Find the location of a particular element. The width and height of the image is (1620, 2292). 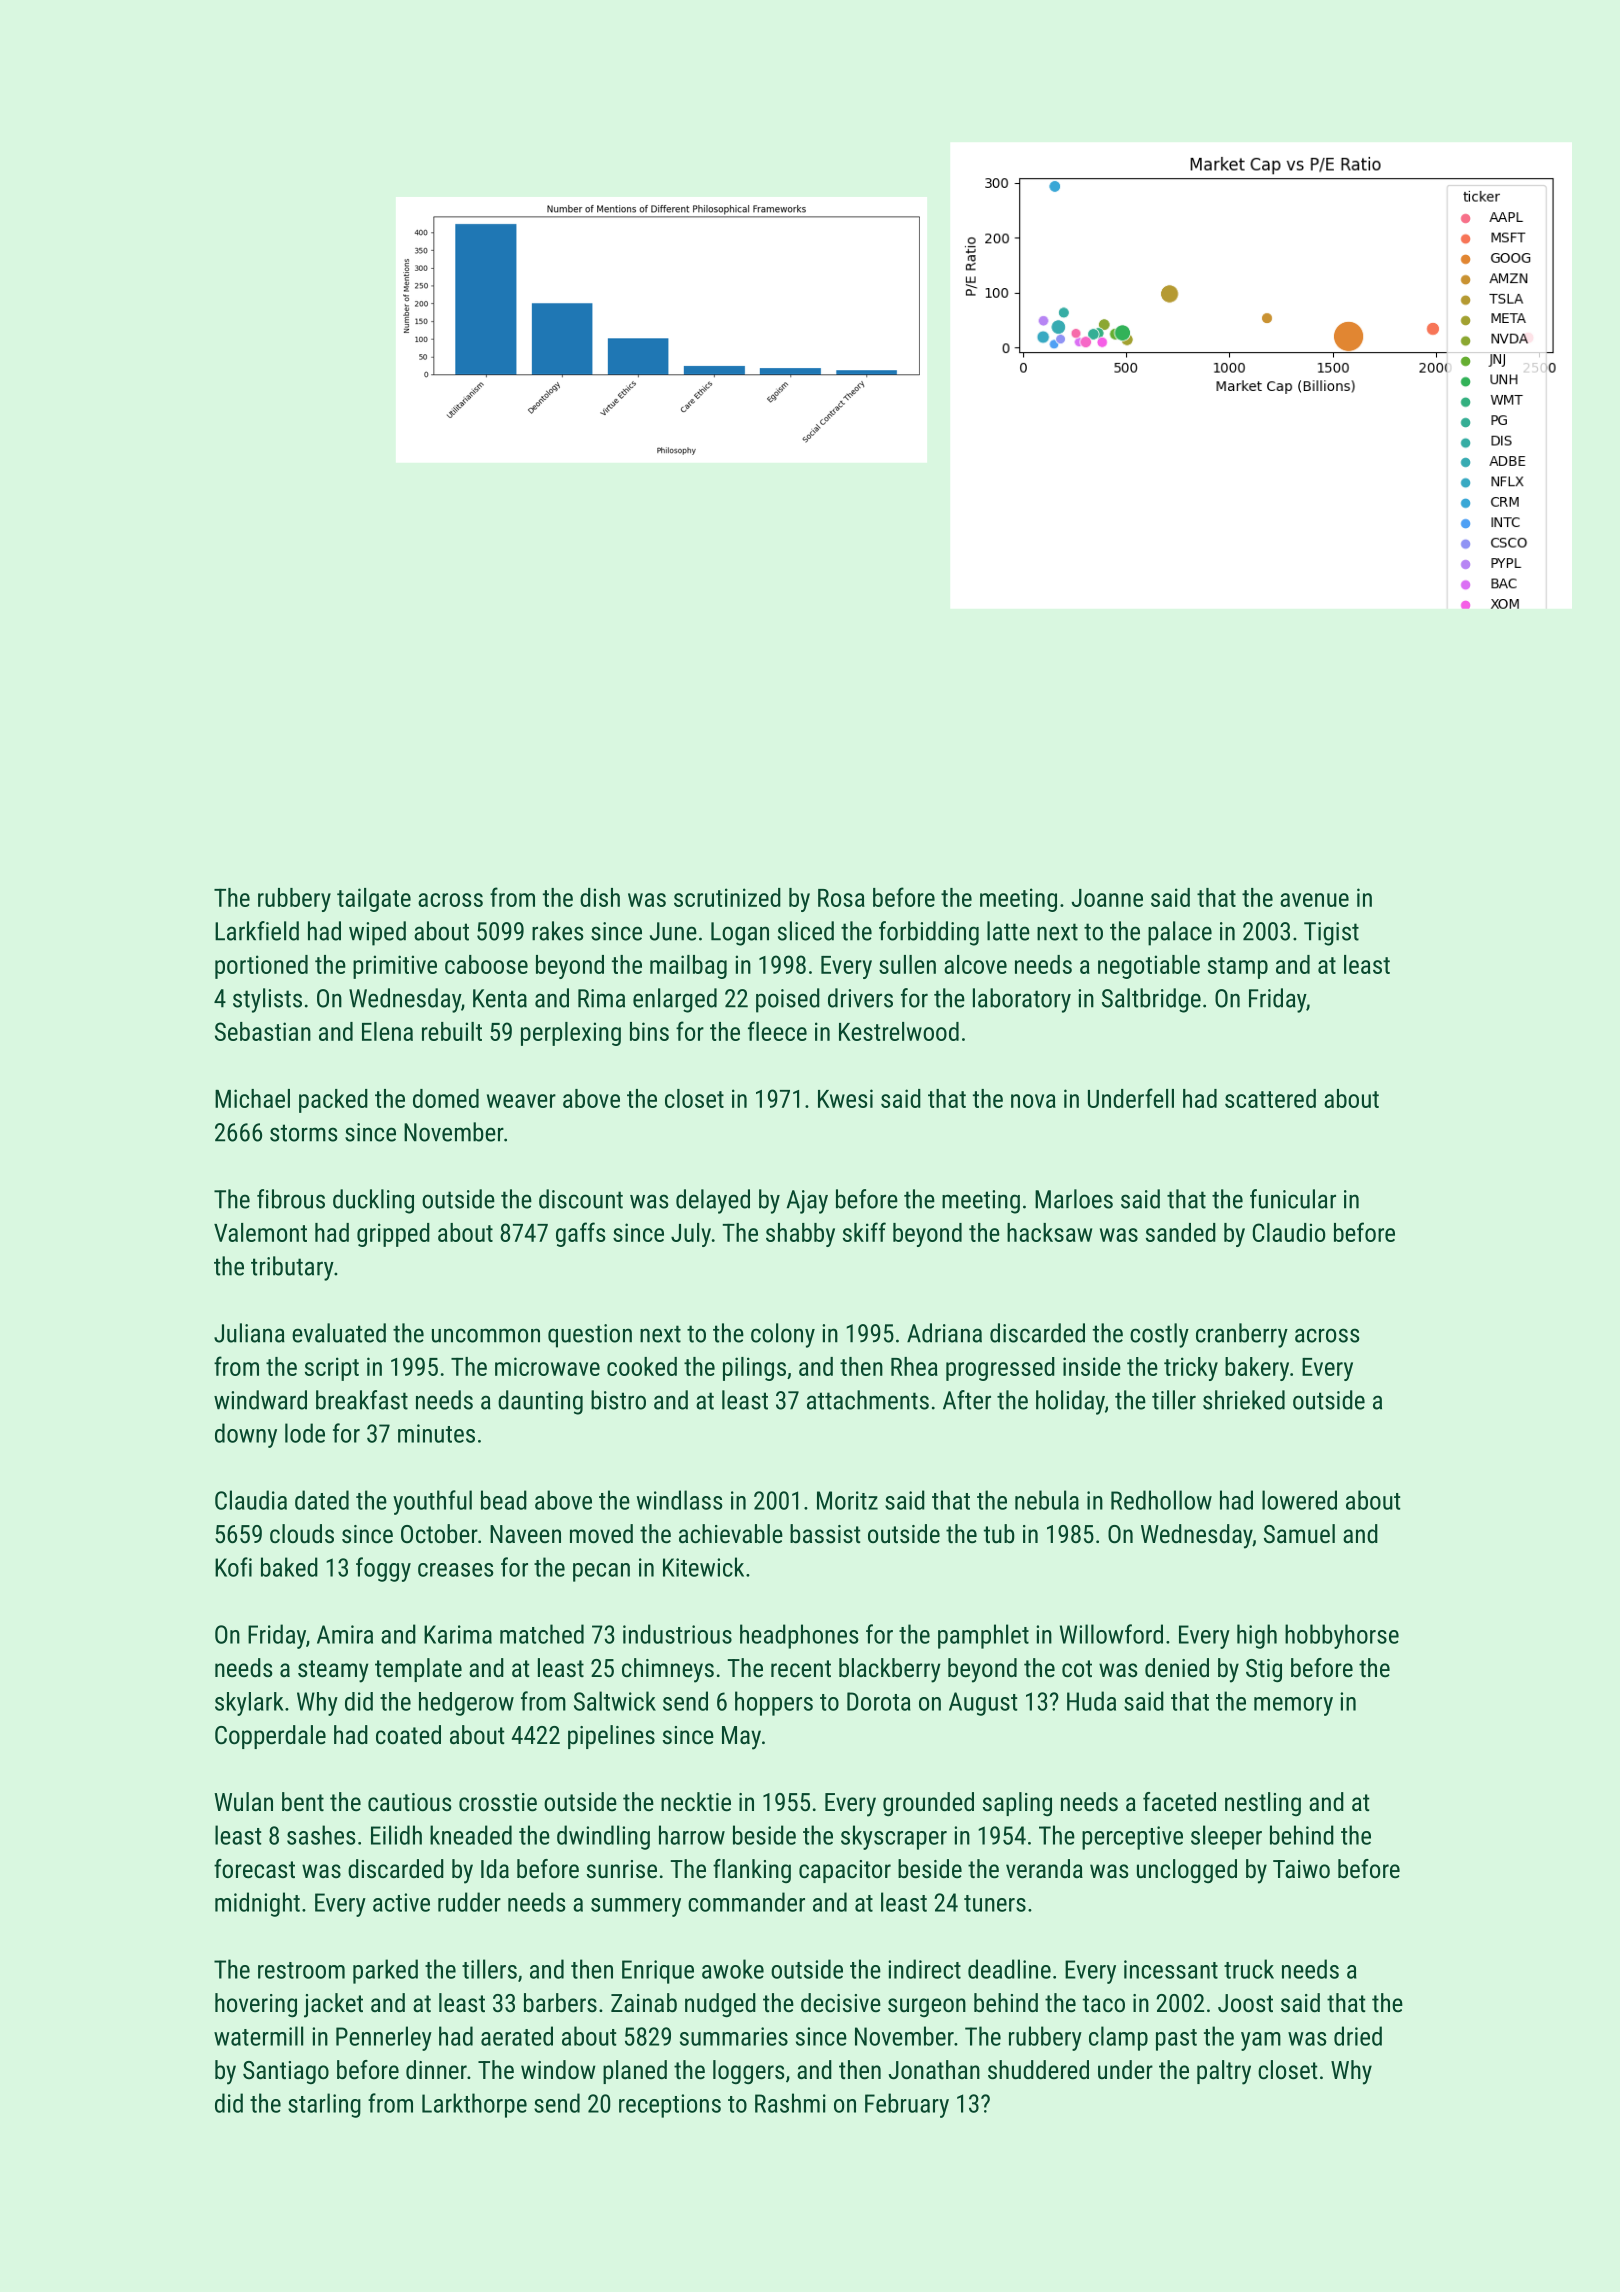

delayed is located at coordinates (713, 1201).
